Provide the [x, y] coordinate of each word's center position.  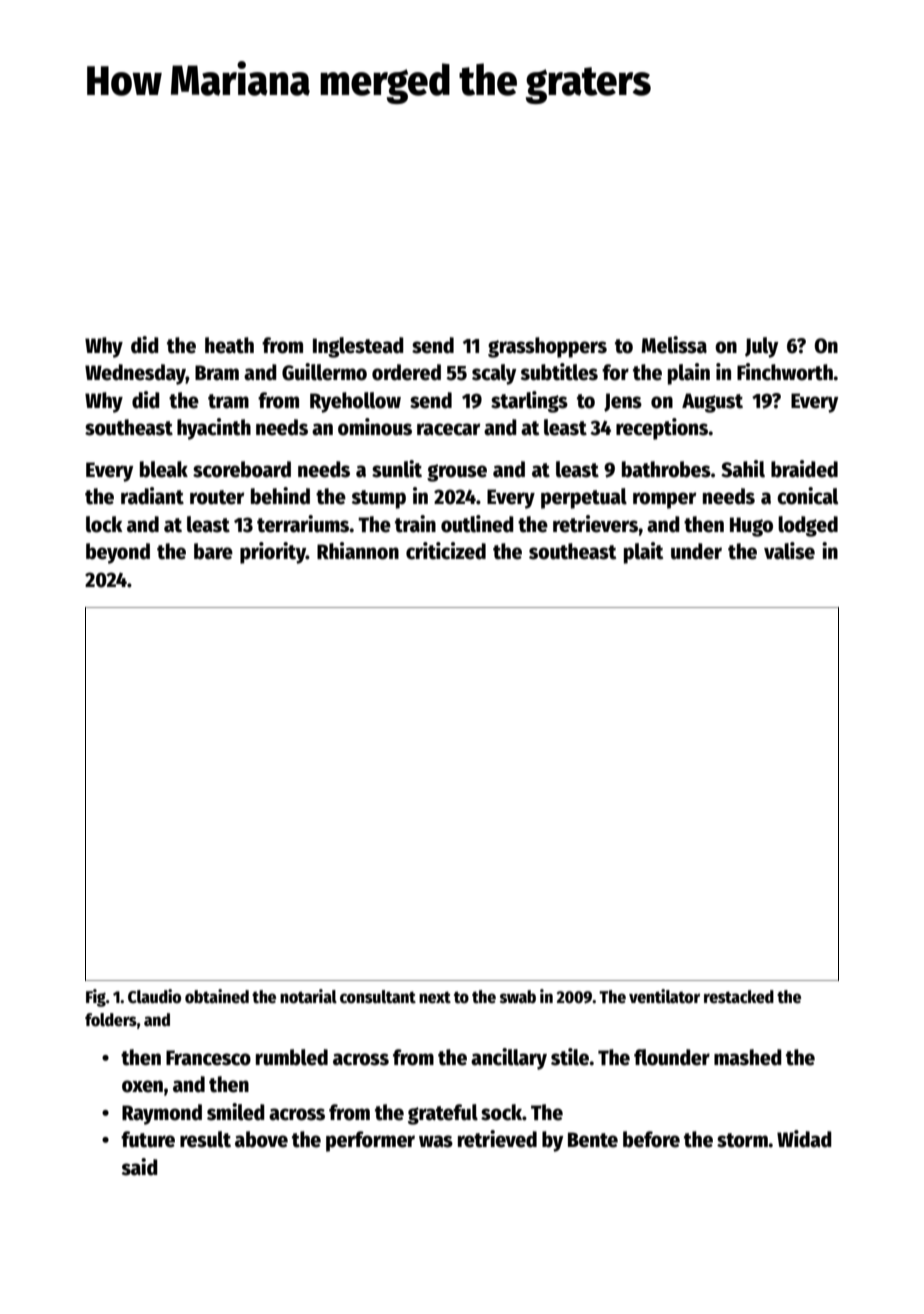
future [148, 1139]
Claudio [154, 996]
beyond [118, 553]
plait [643, 553]
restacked [739, 997]
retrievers [595, 524]
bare [213, 551]
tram [228, 401]
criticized [446, 551]
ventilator [664, 996]
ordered [406, 372]
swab [518, 997]
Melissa [674, 345]
